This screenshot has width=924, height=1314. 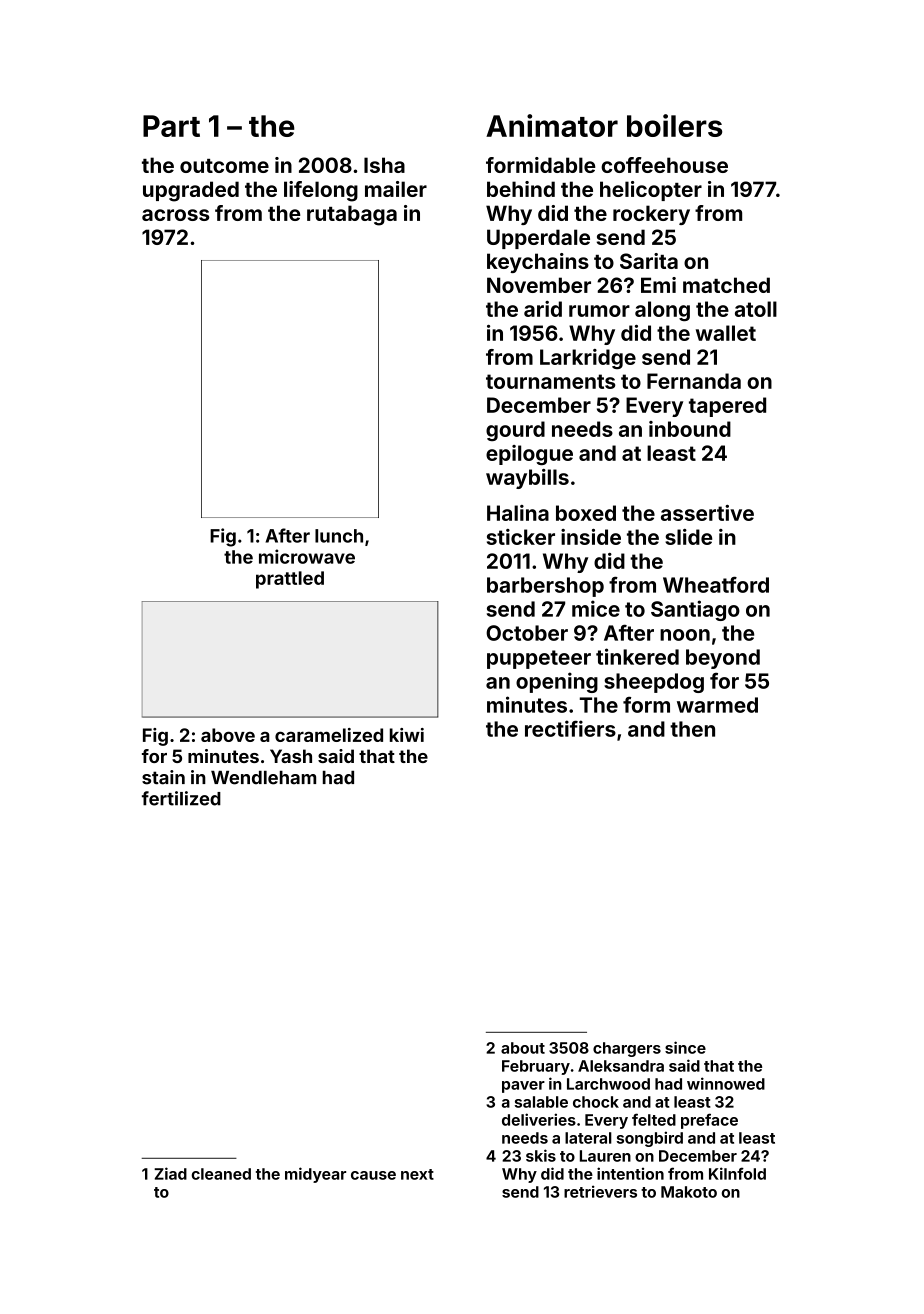 I want to click on prattled, so click(x=290, y=580).
